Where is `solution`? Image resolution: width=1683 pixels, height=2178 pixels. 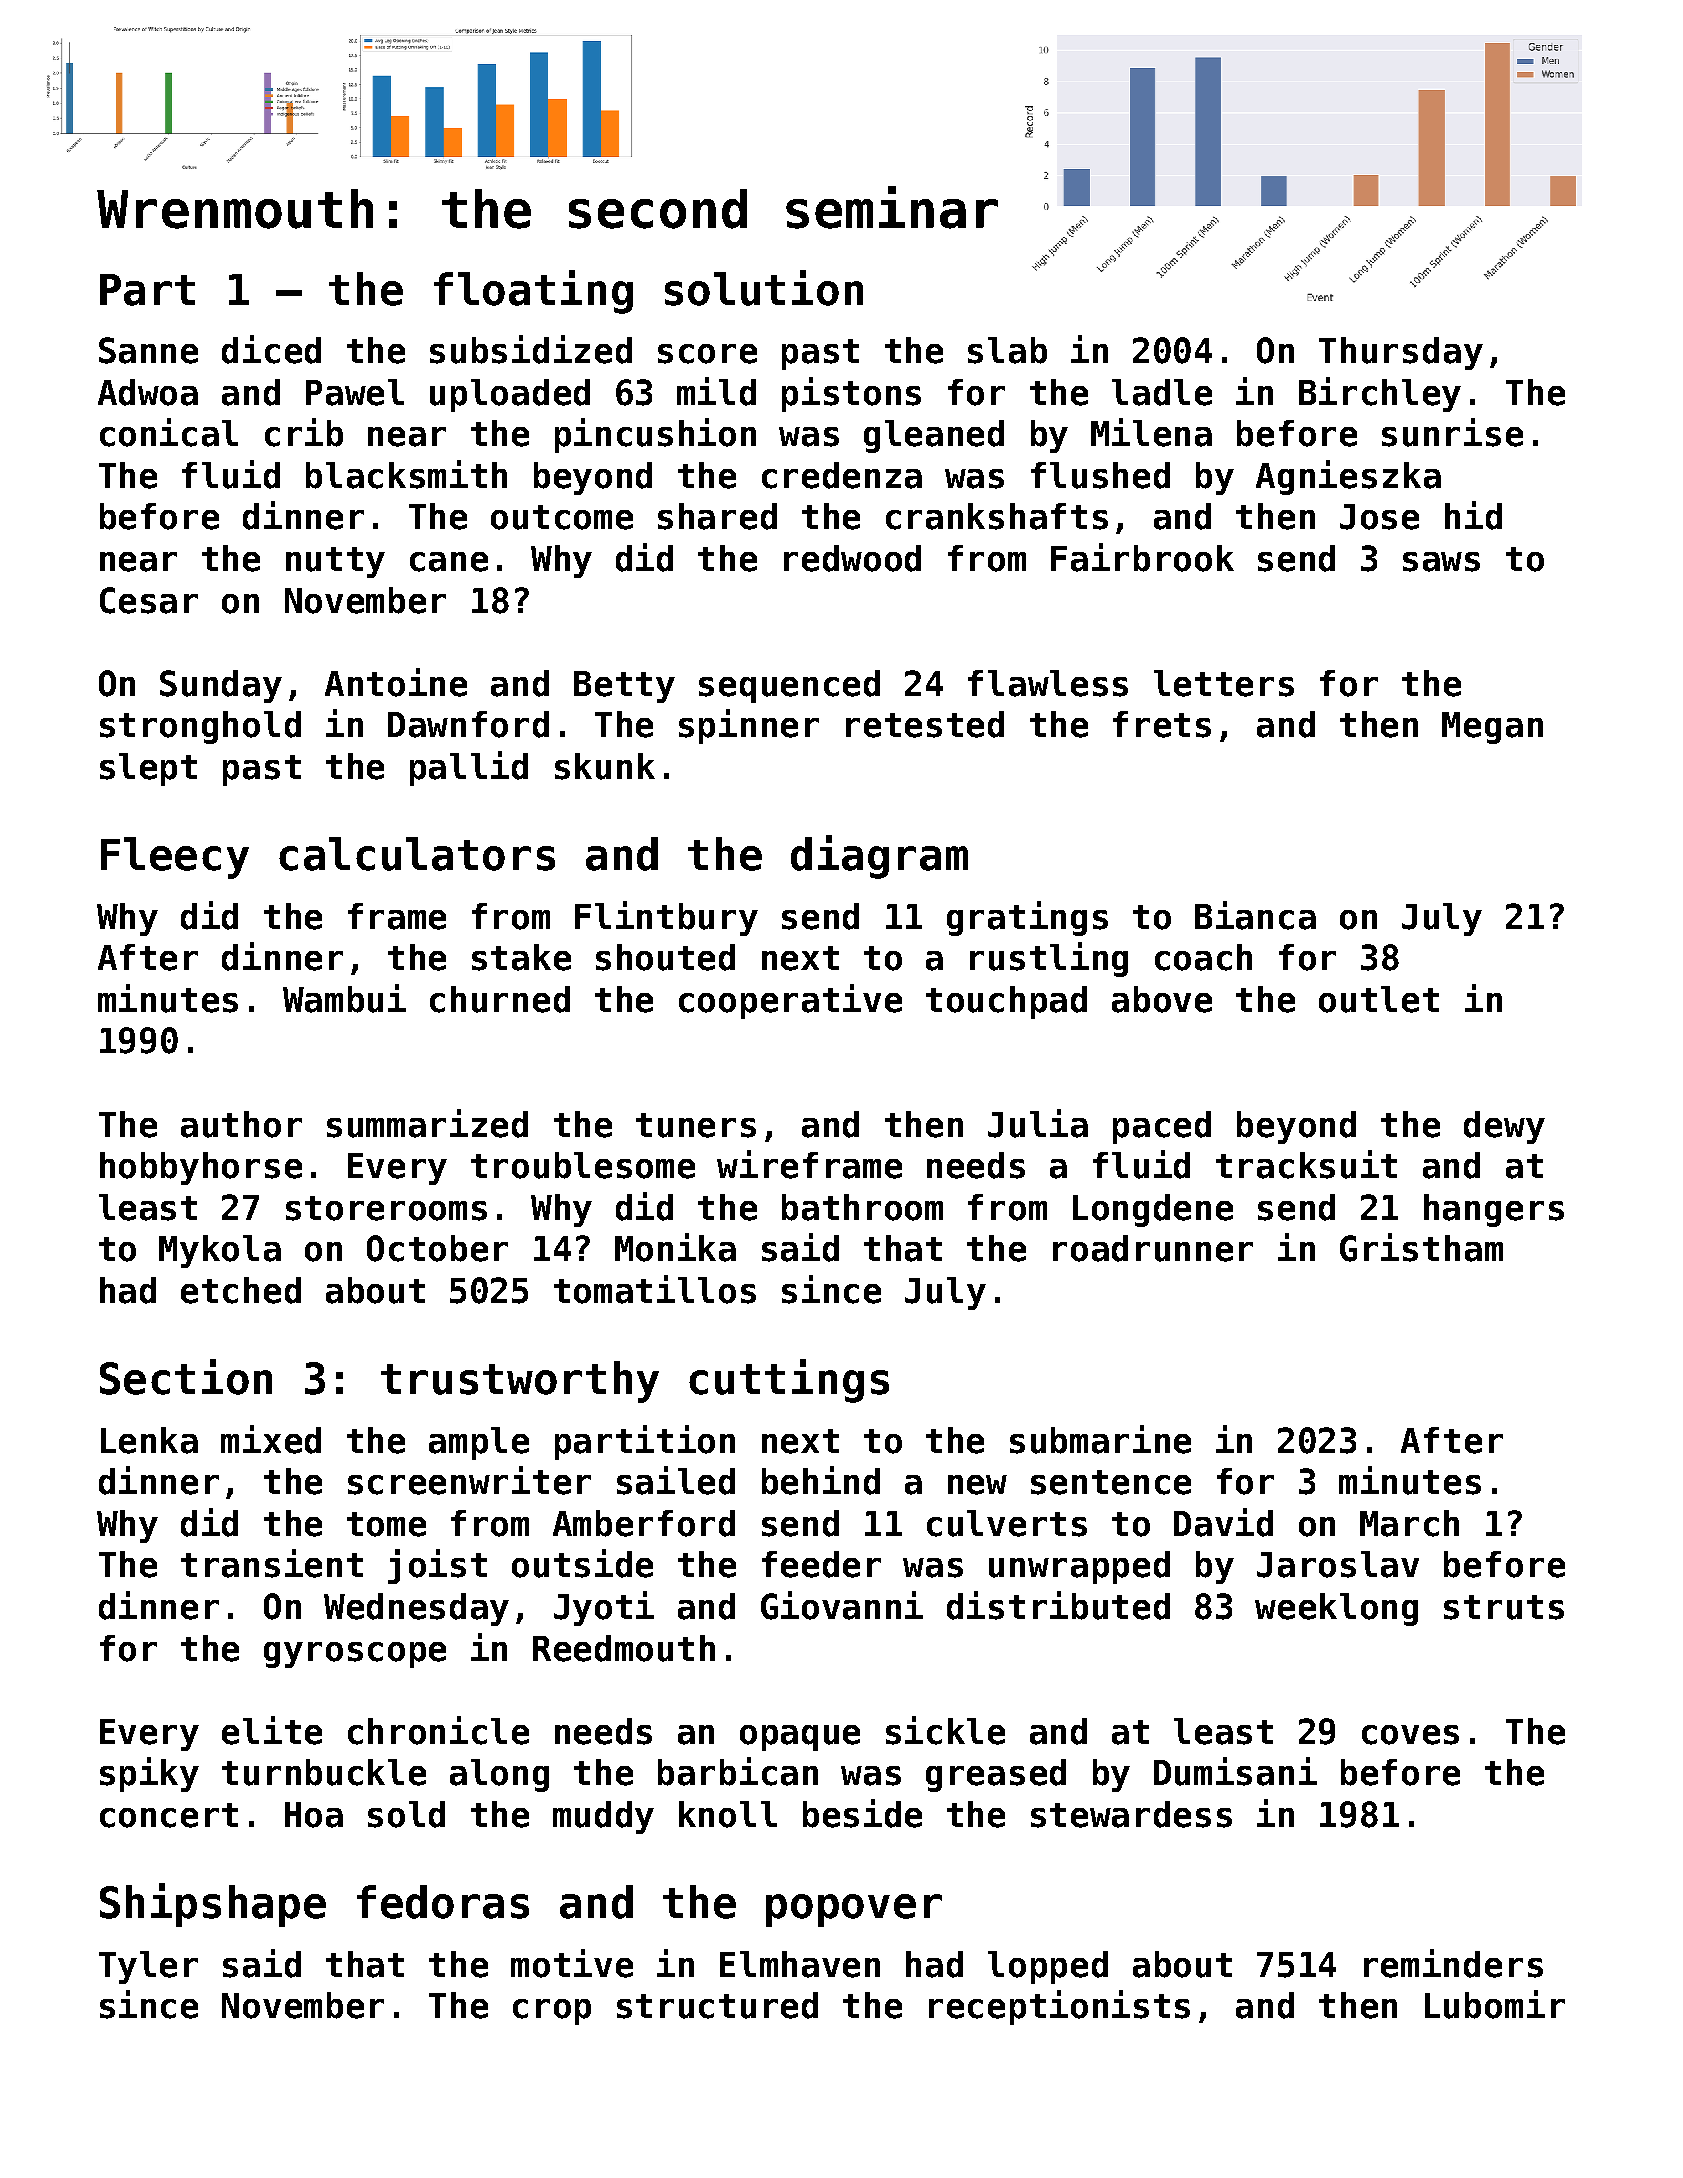 solution is located at coordinates (764, 288).
